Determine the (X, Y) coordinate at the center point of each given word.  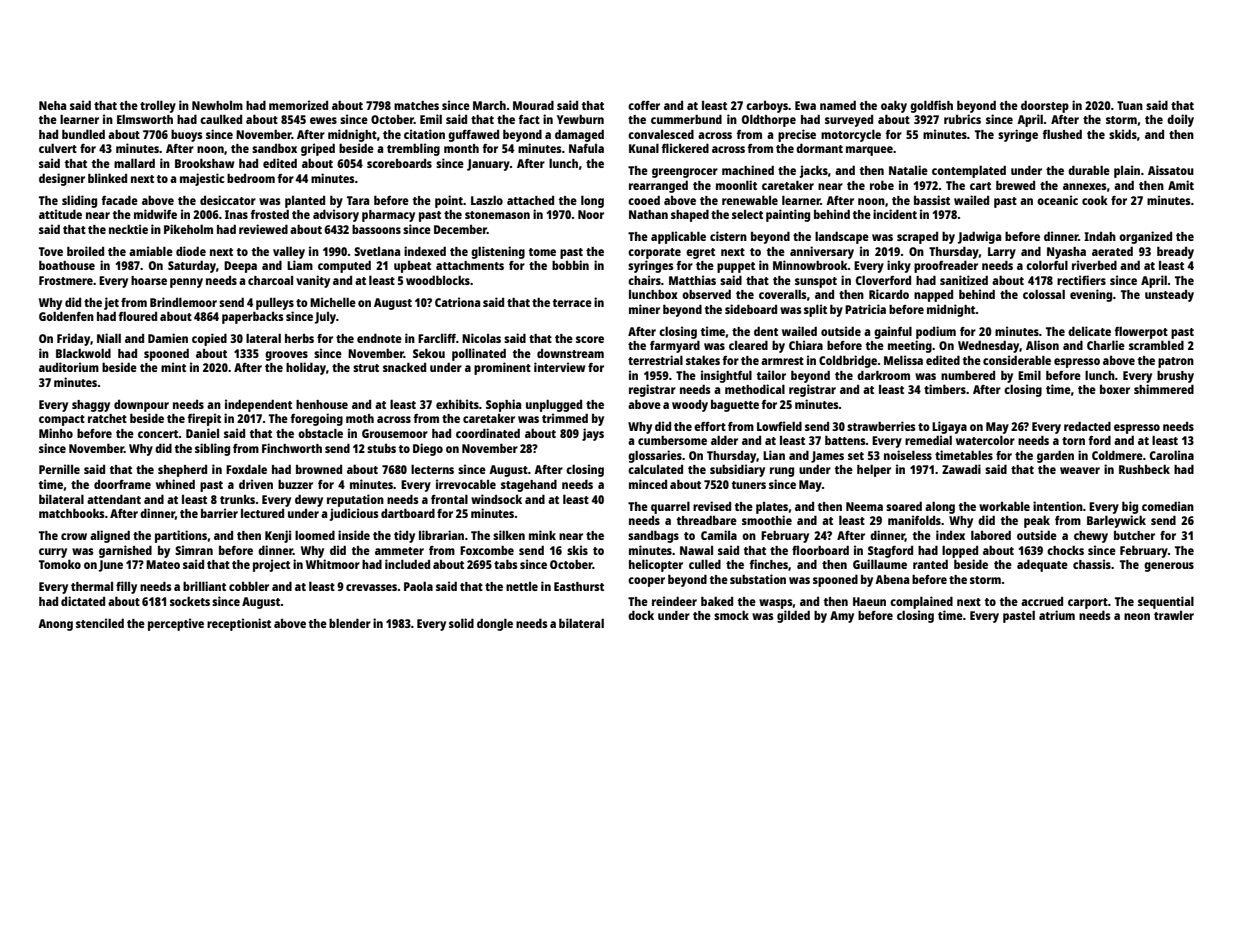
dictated (83, 601)
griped (318, 149)
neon (1137, 616)
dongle (495, 624)
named (838, 105)
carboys (767, 107)
